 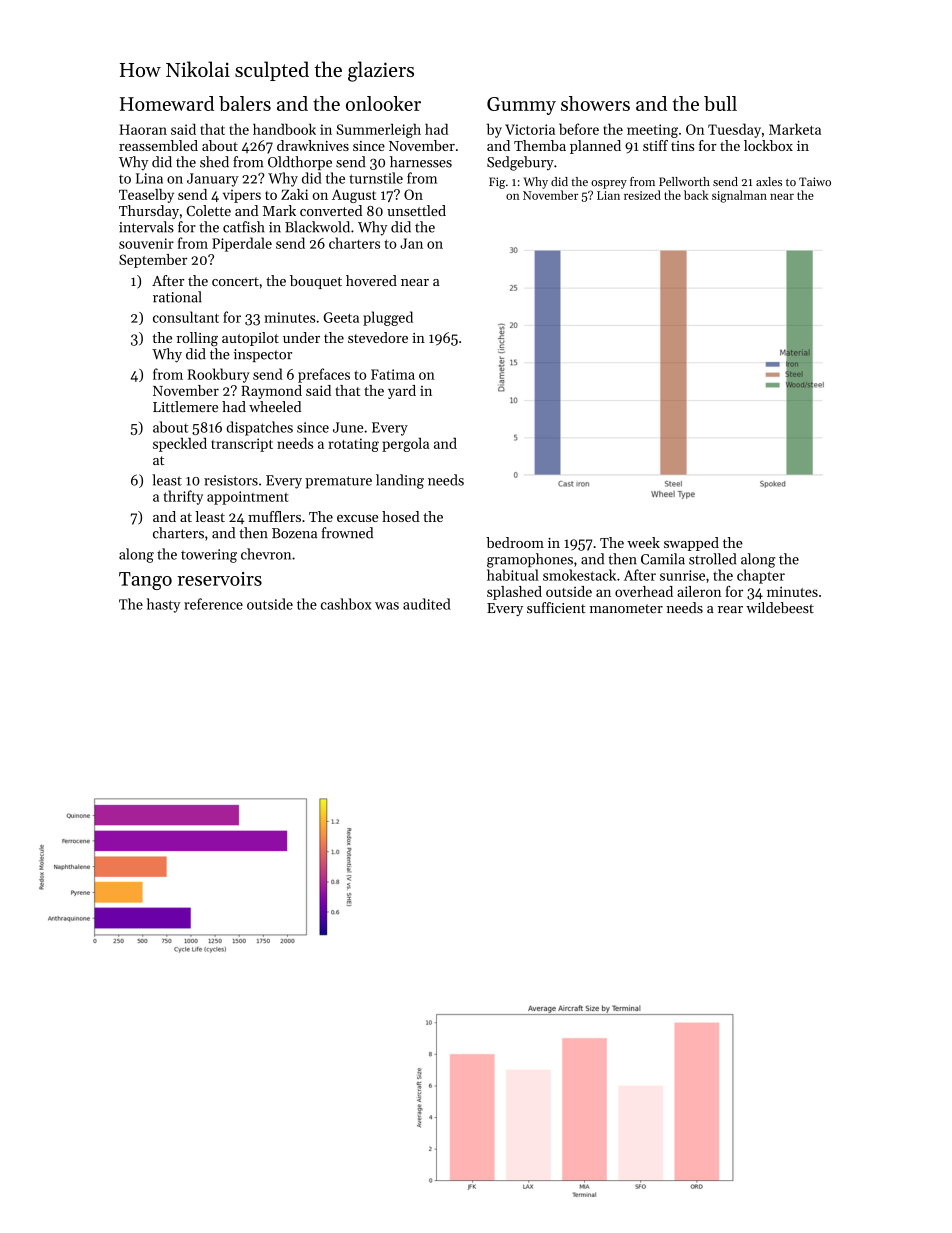 I want to click on swapped, so click(x=691, y=544).
